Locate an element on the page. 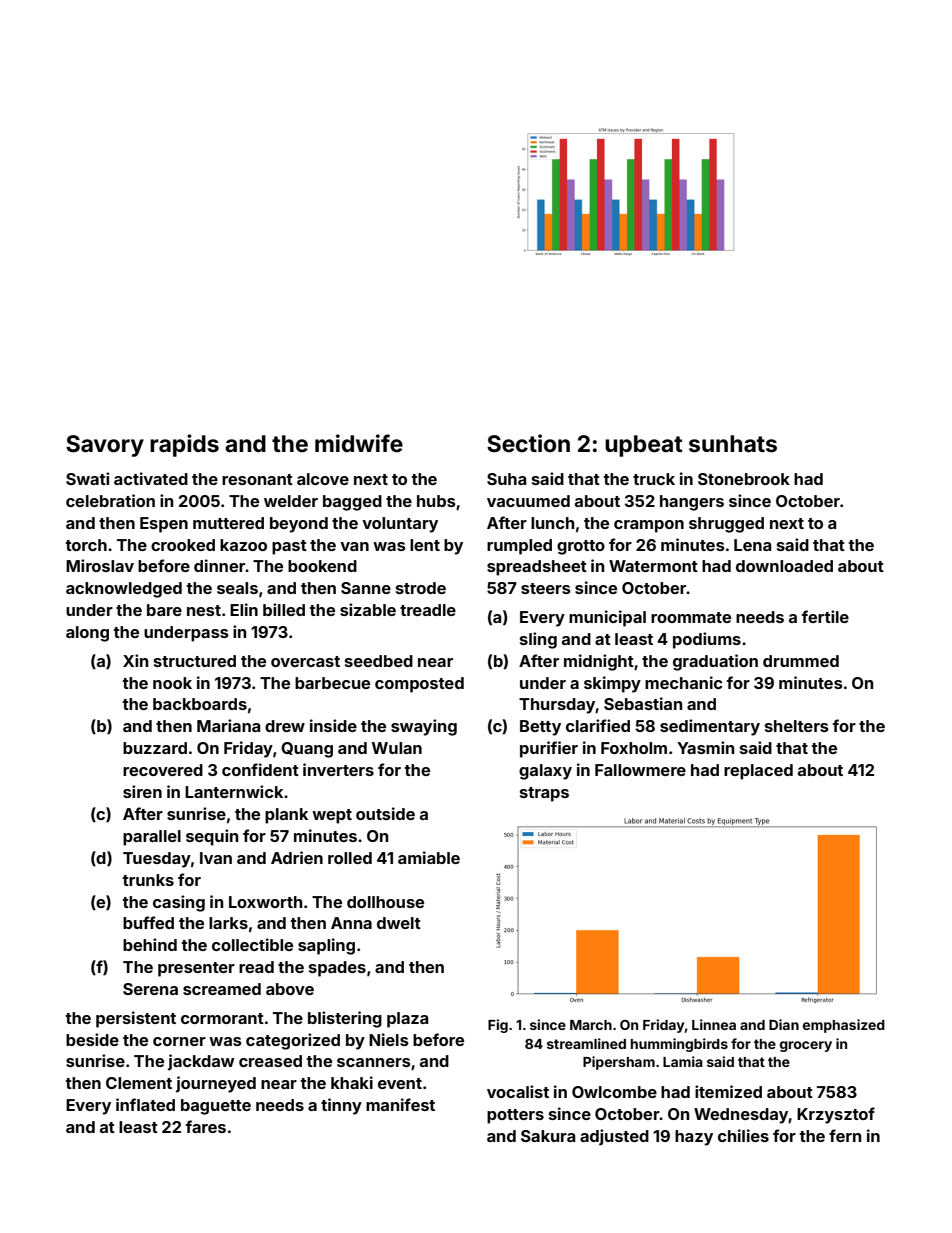  sizable is located at coordinates (368, 609).
